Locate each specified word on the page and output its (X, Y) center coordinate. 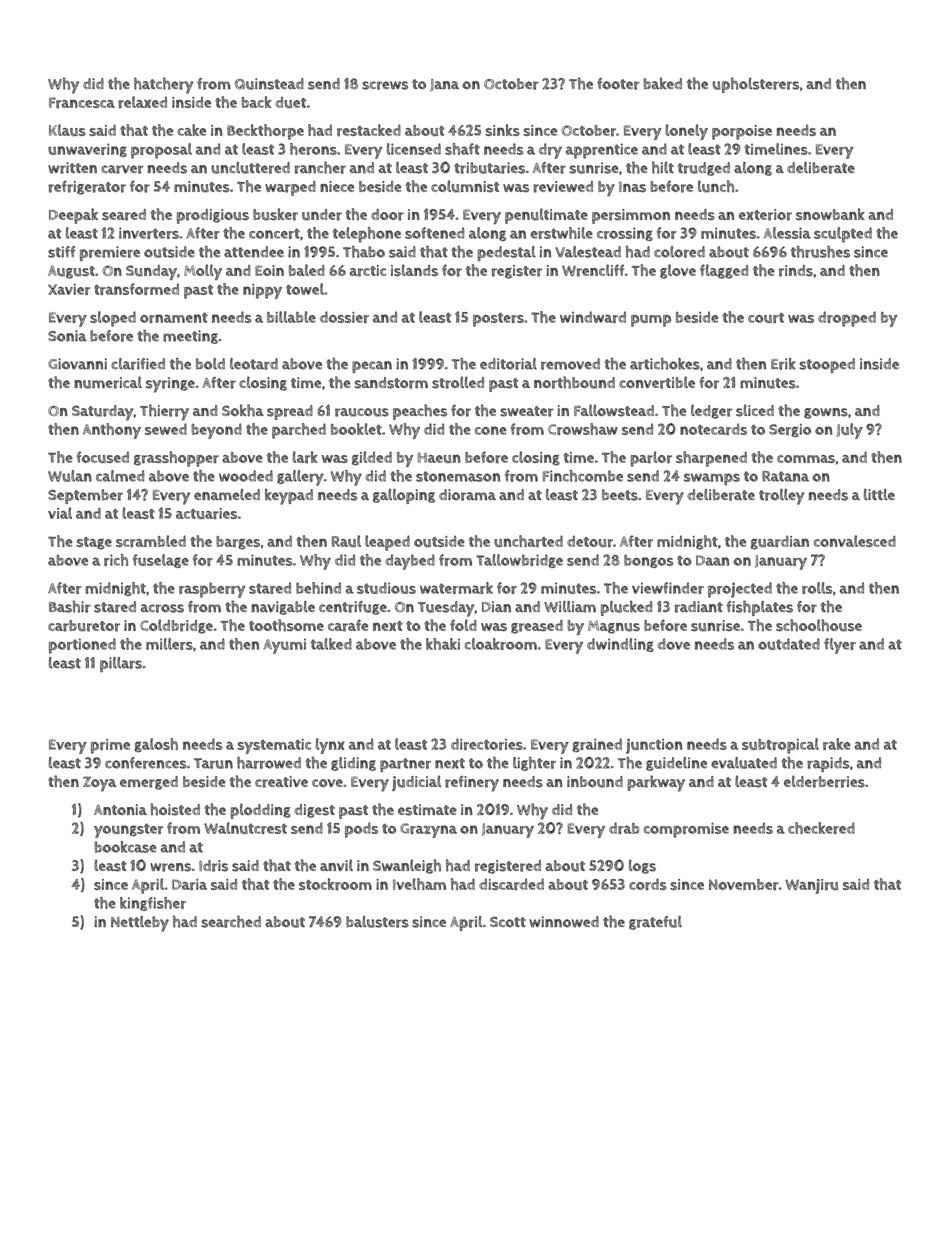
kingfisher (153, 904)
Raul (346, 541)
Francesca (82, 102)
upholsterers (756, 85)
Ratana (785, 476)
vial (60, 513)
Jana (444, 85)
